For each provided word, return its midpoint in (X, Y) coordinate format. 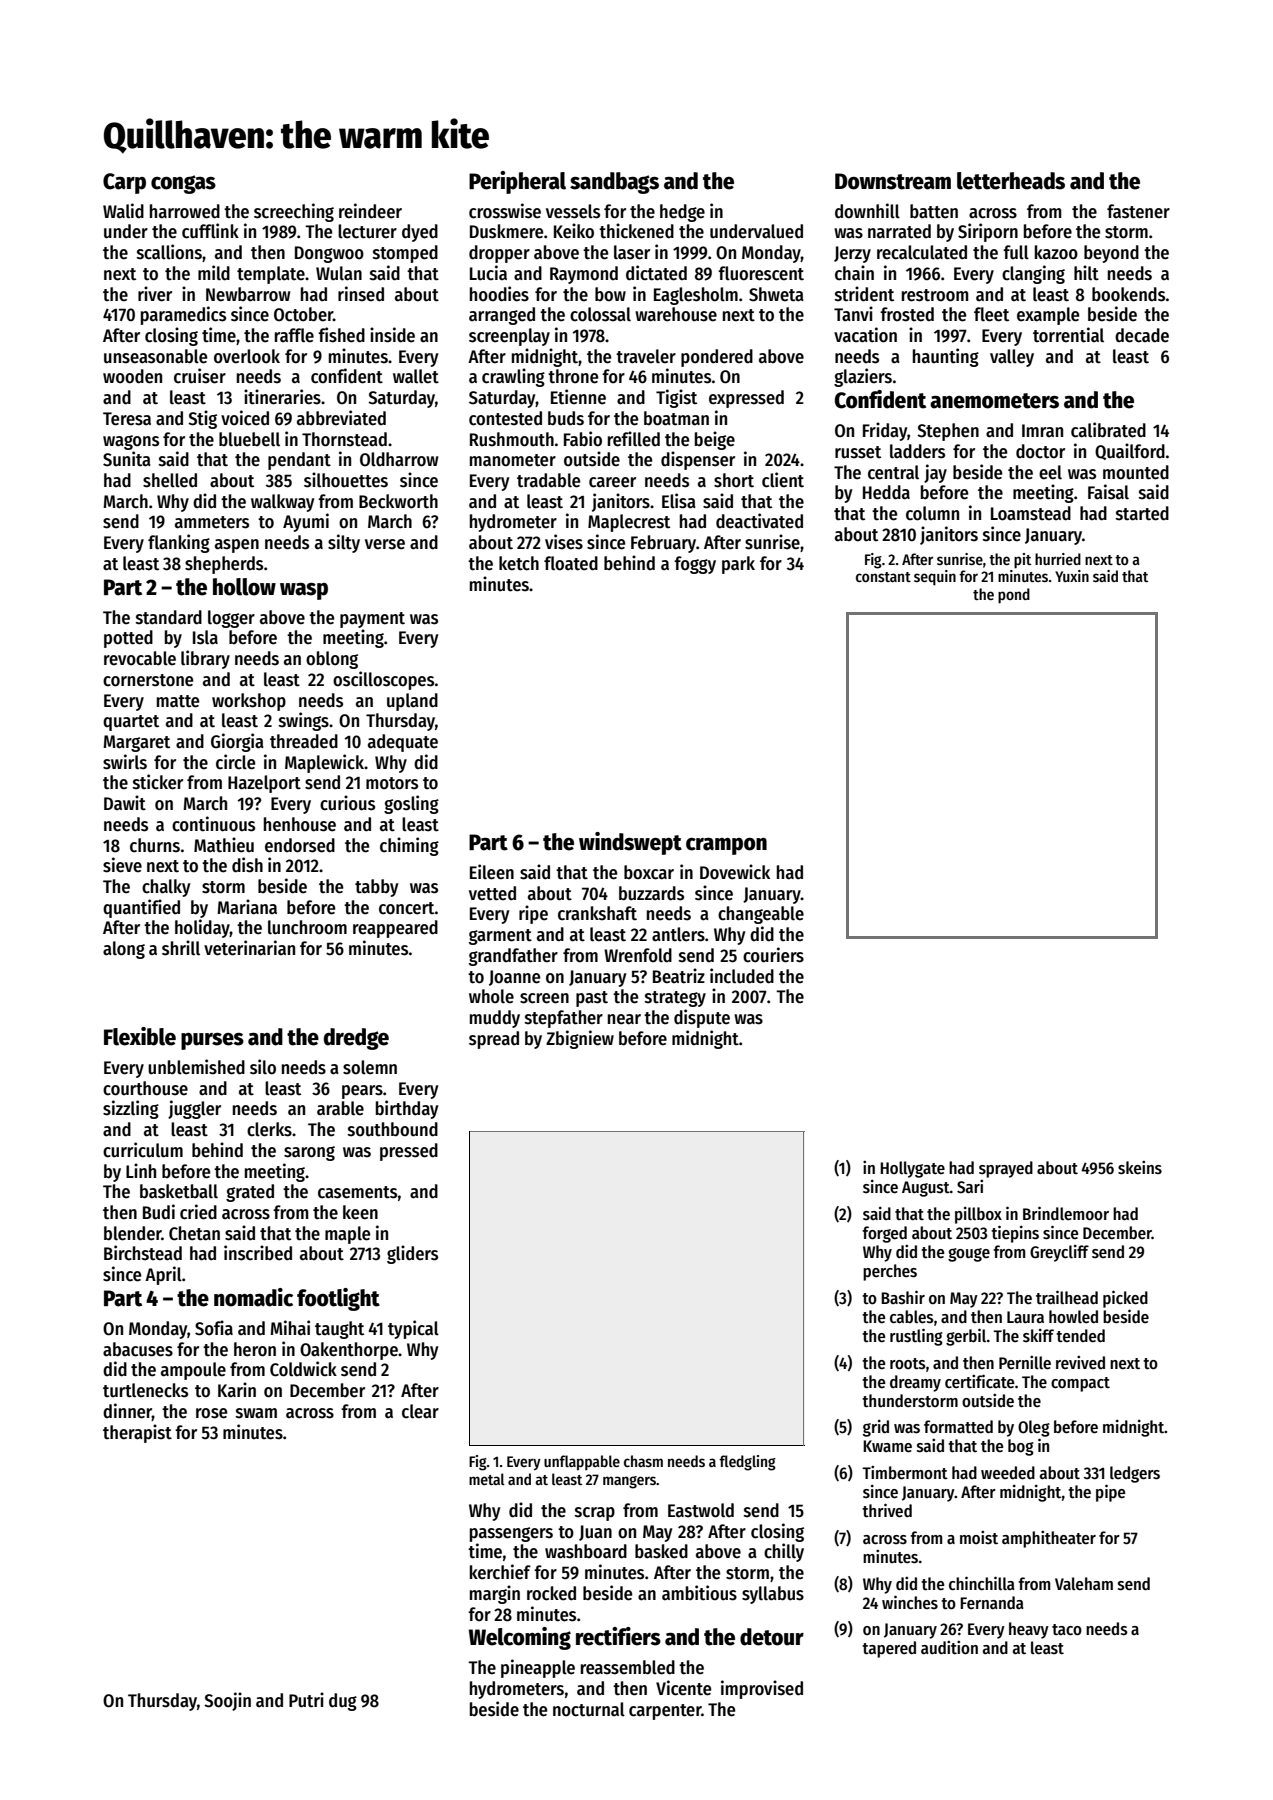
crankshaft (597, 913)
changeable (761, 915)
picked (1125, 1299)
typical (413, 1329)
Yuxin (1072, 576)
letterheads (1011, 181)
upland (412, 702)
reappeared (395, 929)
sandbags (614, 183)
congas (183, 184)
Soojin (227, 1701)
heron (255, 1349)
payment (372, 620)
